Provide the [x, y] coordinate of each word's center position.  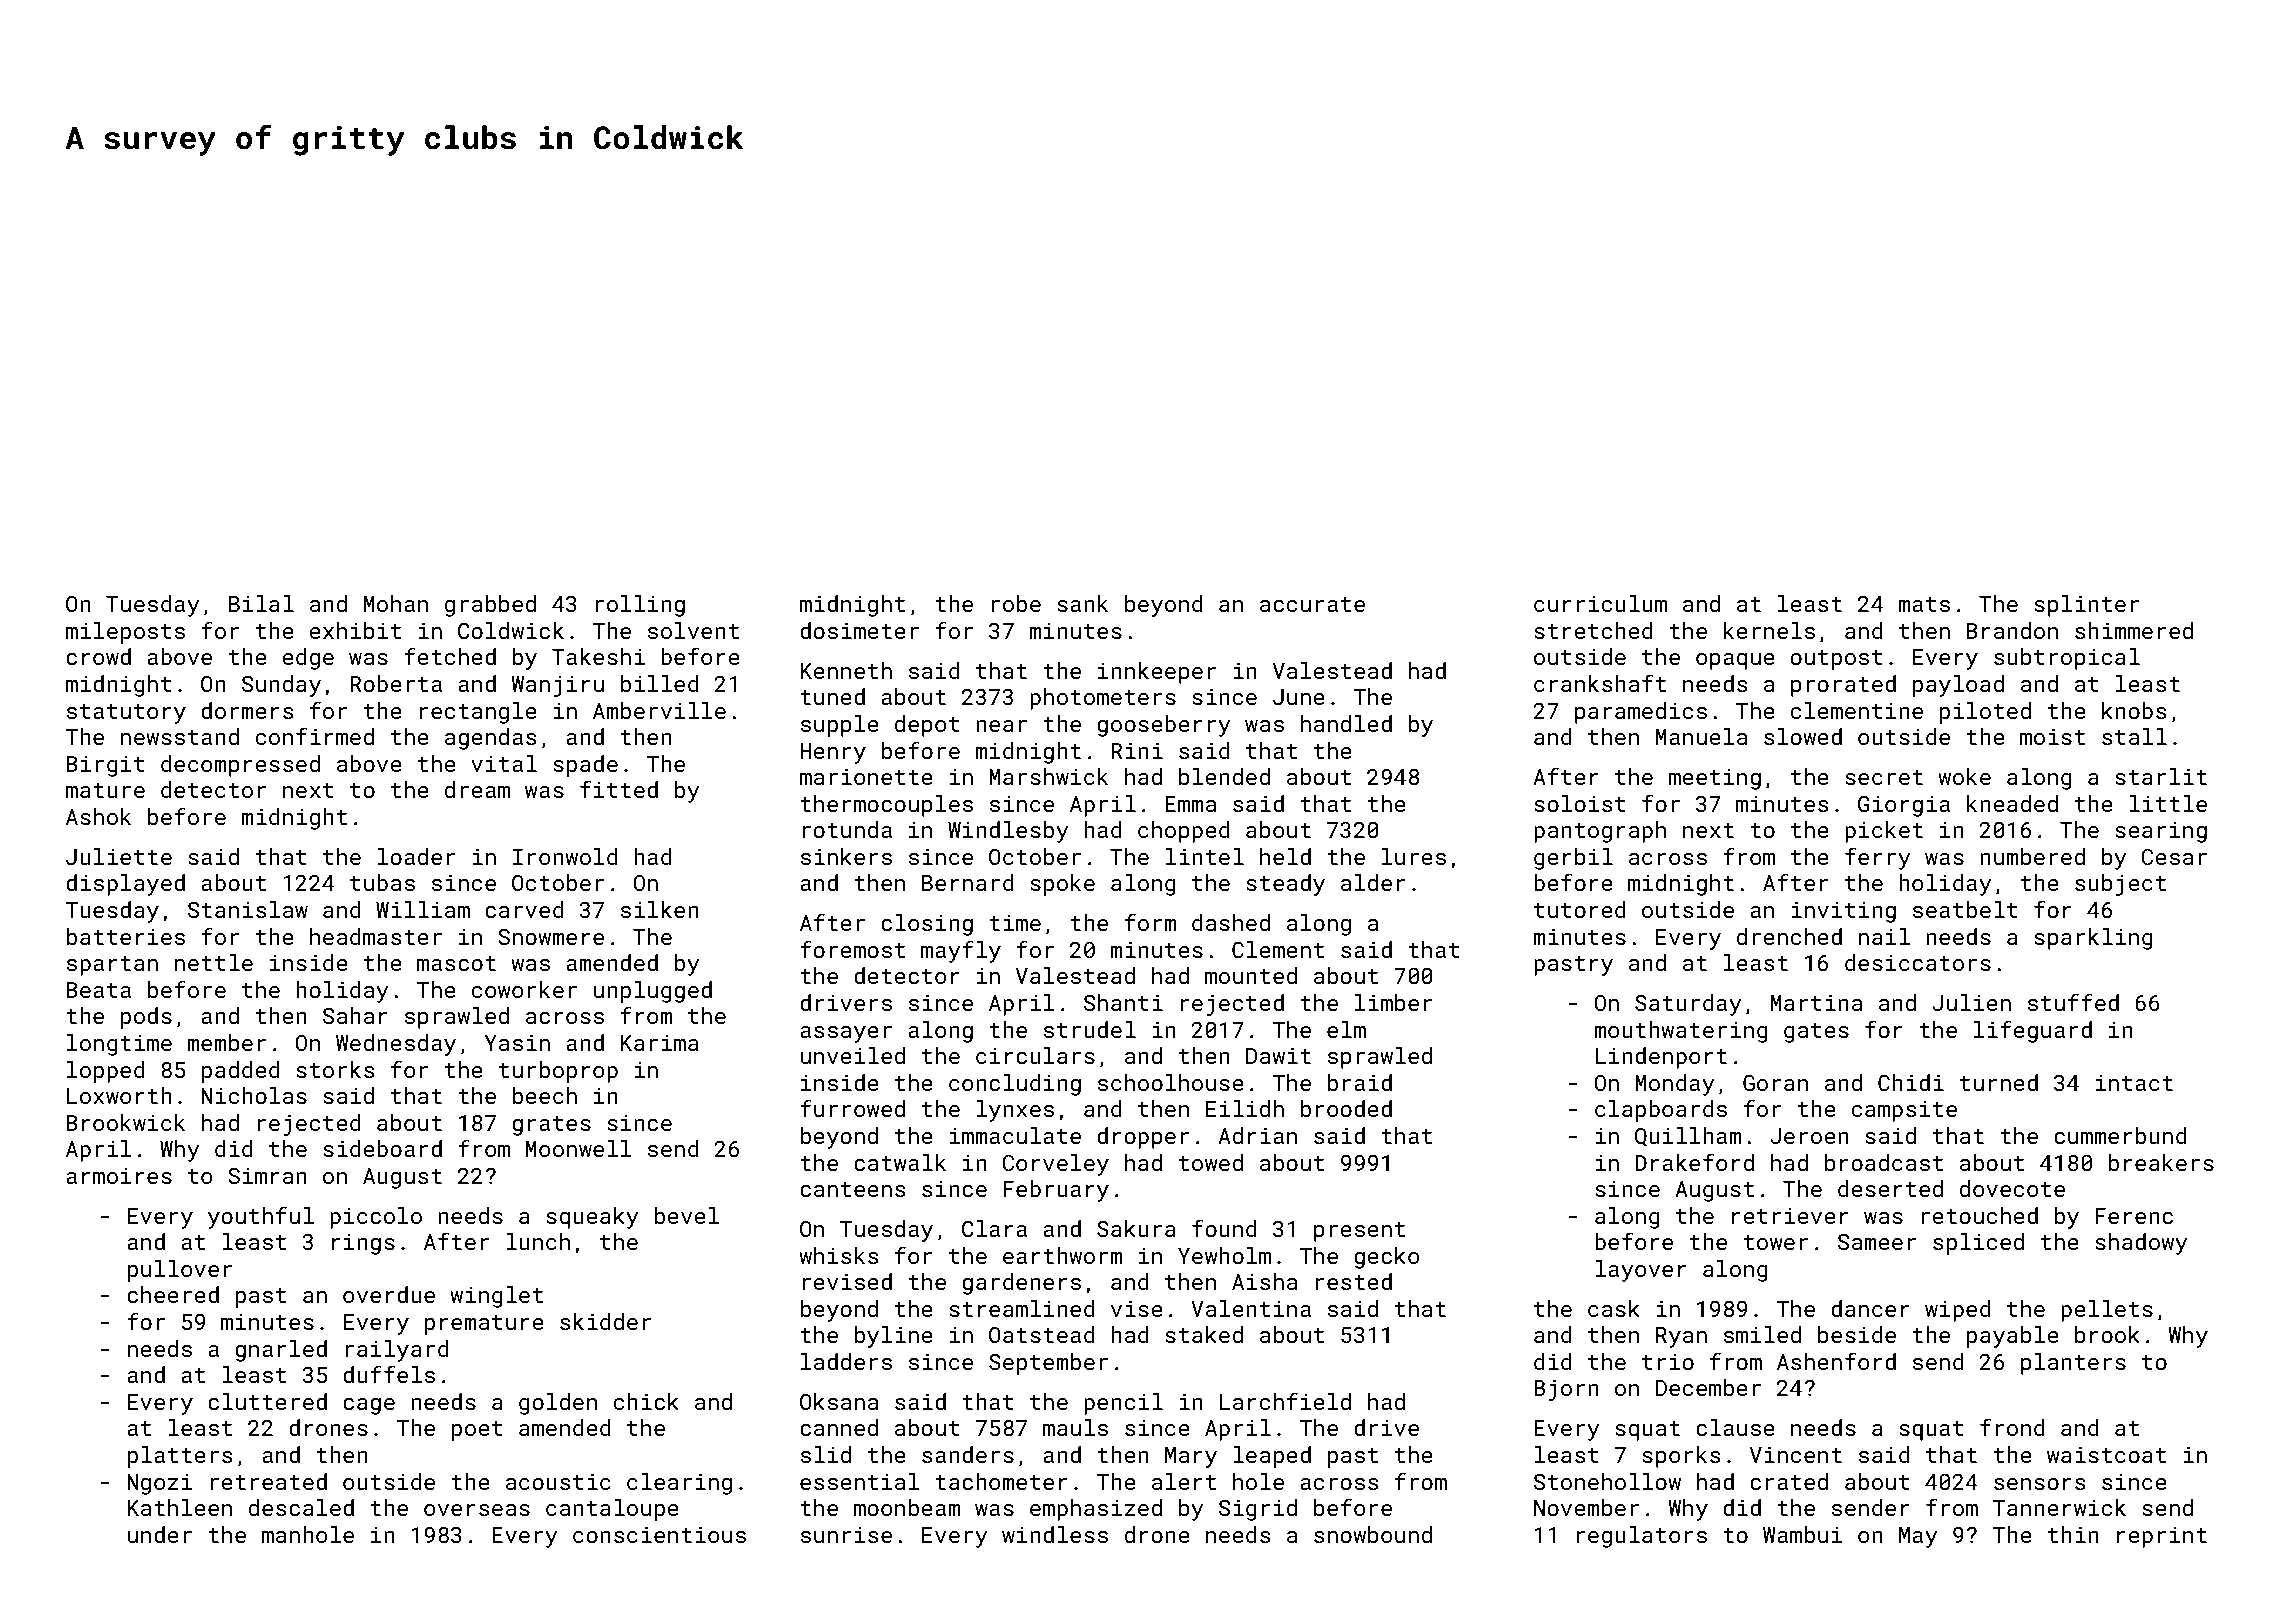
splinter [2086, 606]
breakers [2161, 1162]
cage [369, 1406]
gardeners [1021, 1284]
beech [545, 1095]
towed [1211, 1162]
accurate [1312, 604]
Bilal [261, 603]
